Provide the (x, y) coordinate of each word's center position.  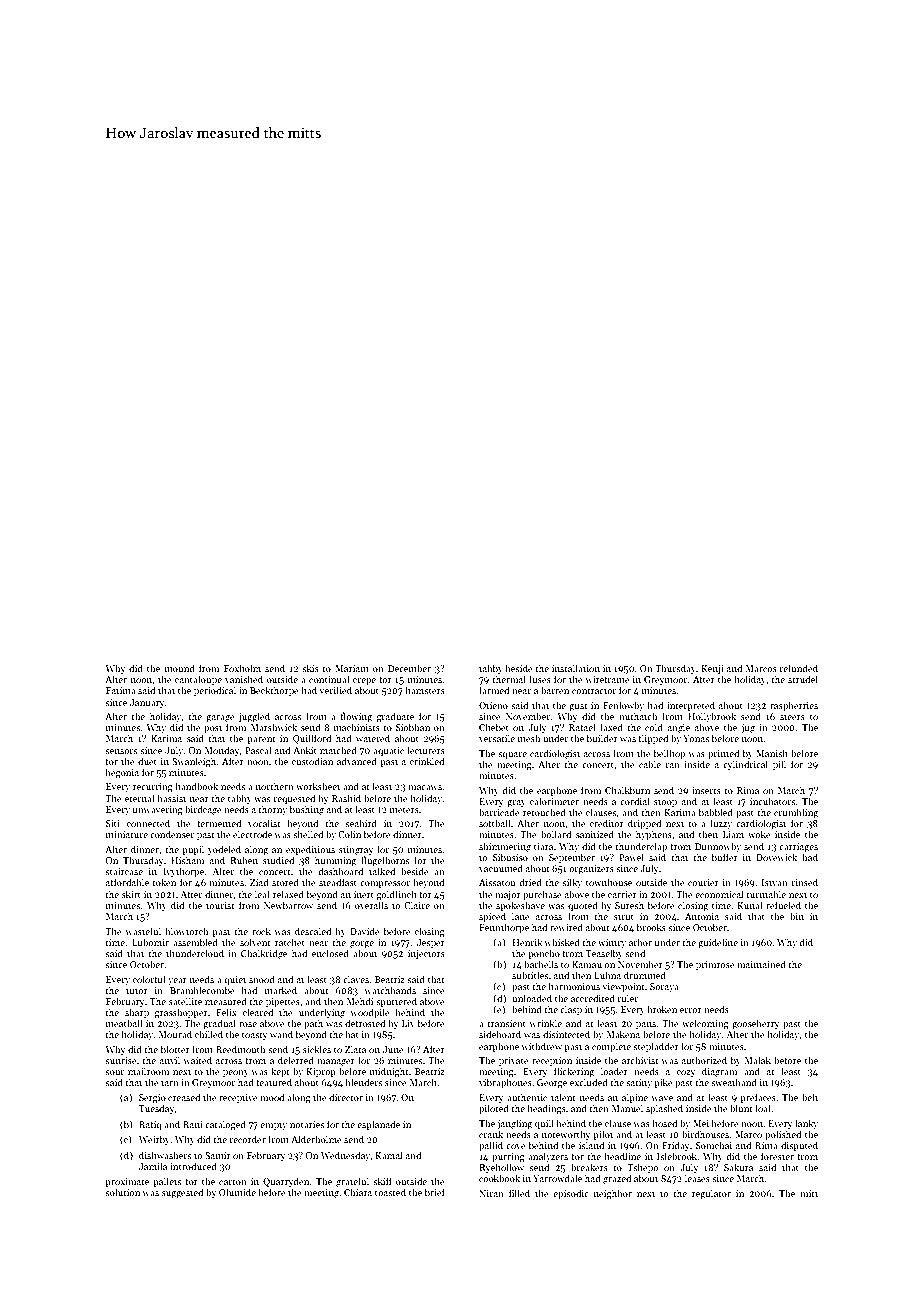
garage (220, 719)
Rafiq (150, 1125)
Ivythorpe (183, 872)
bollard (556, 834)
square (512, 755)
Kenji (712, 669)
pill (779, 765)
